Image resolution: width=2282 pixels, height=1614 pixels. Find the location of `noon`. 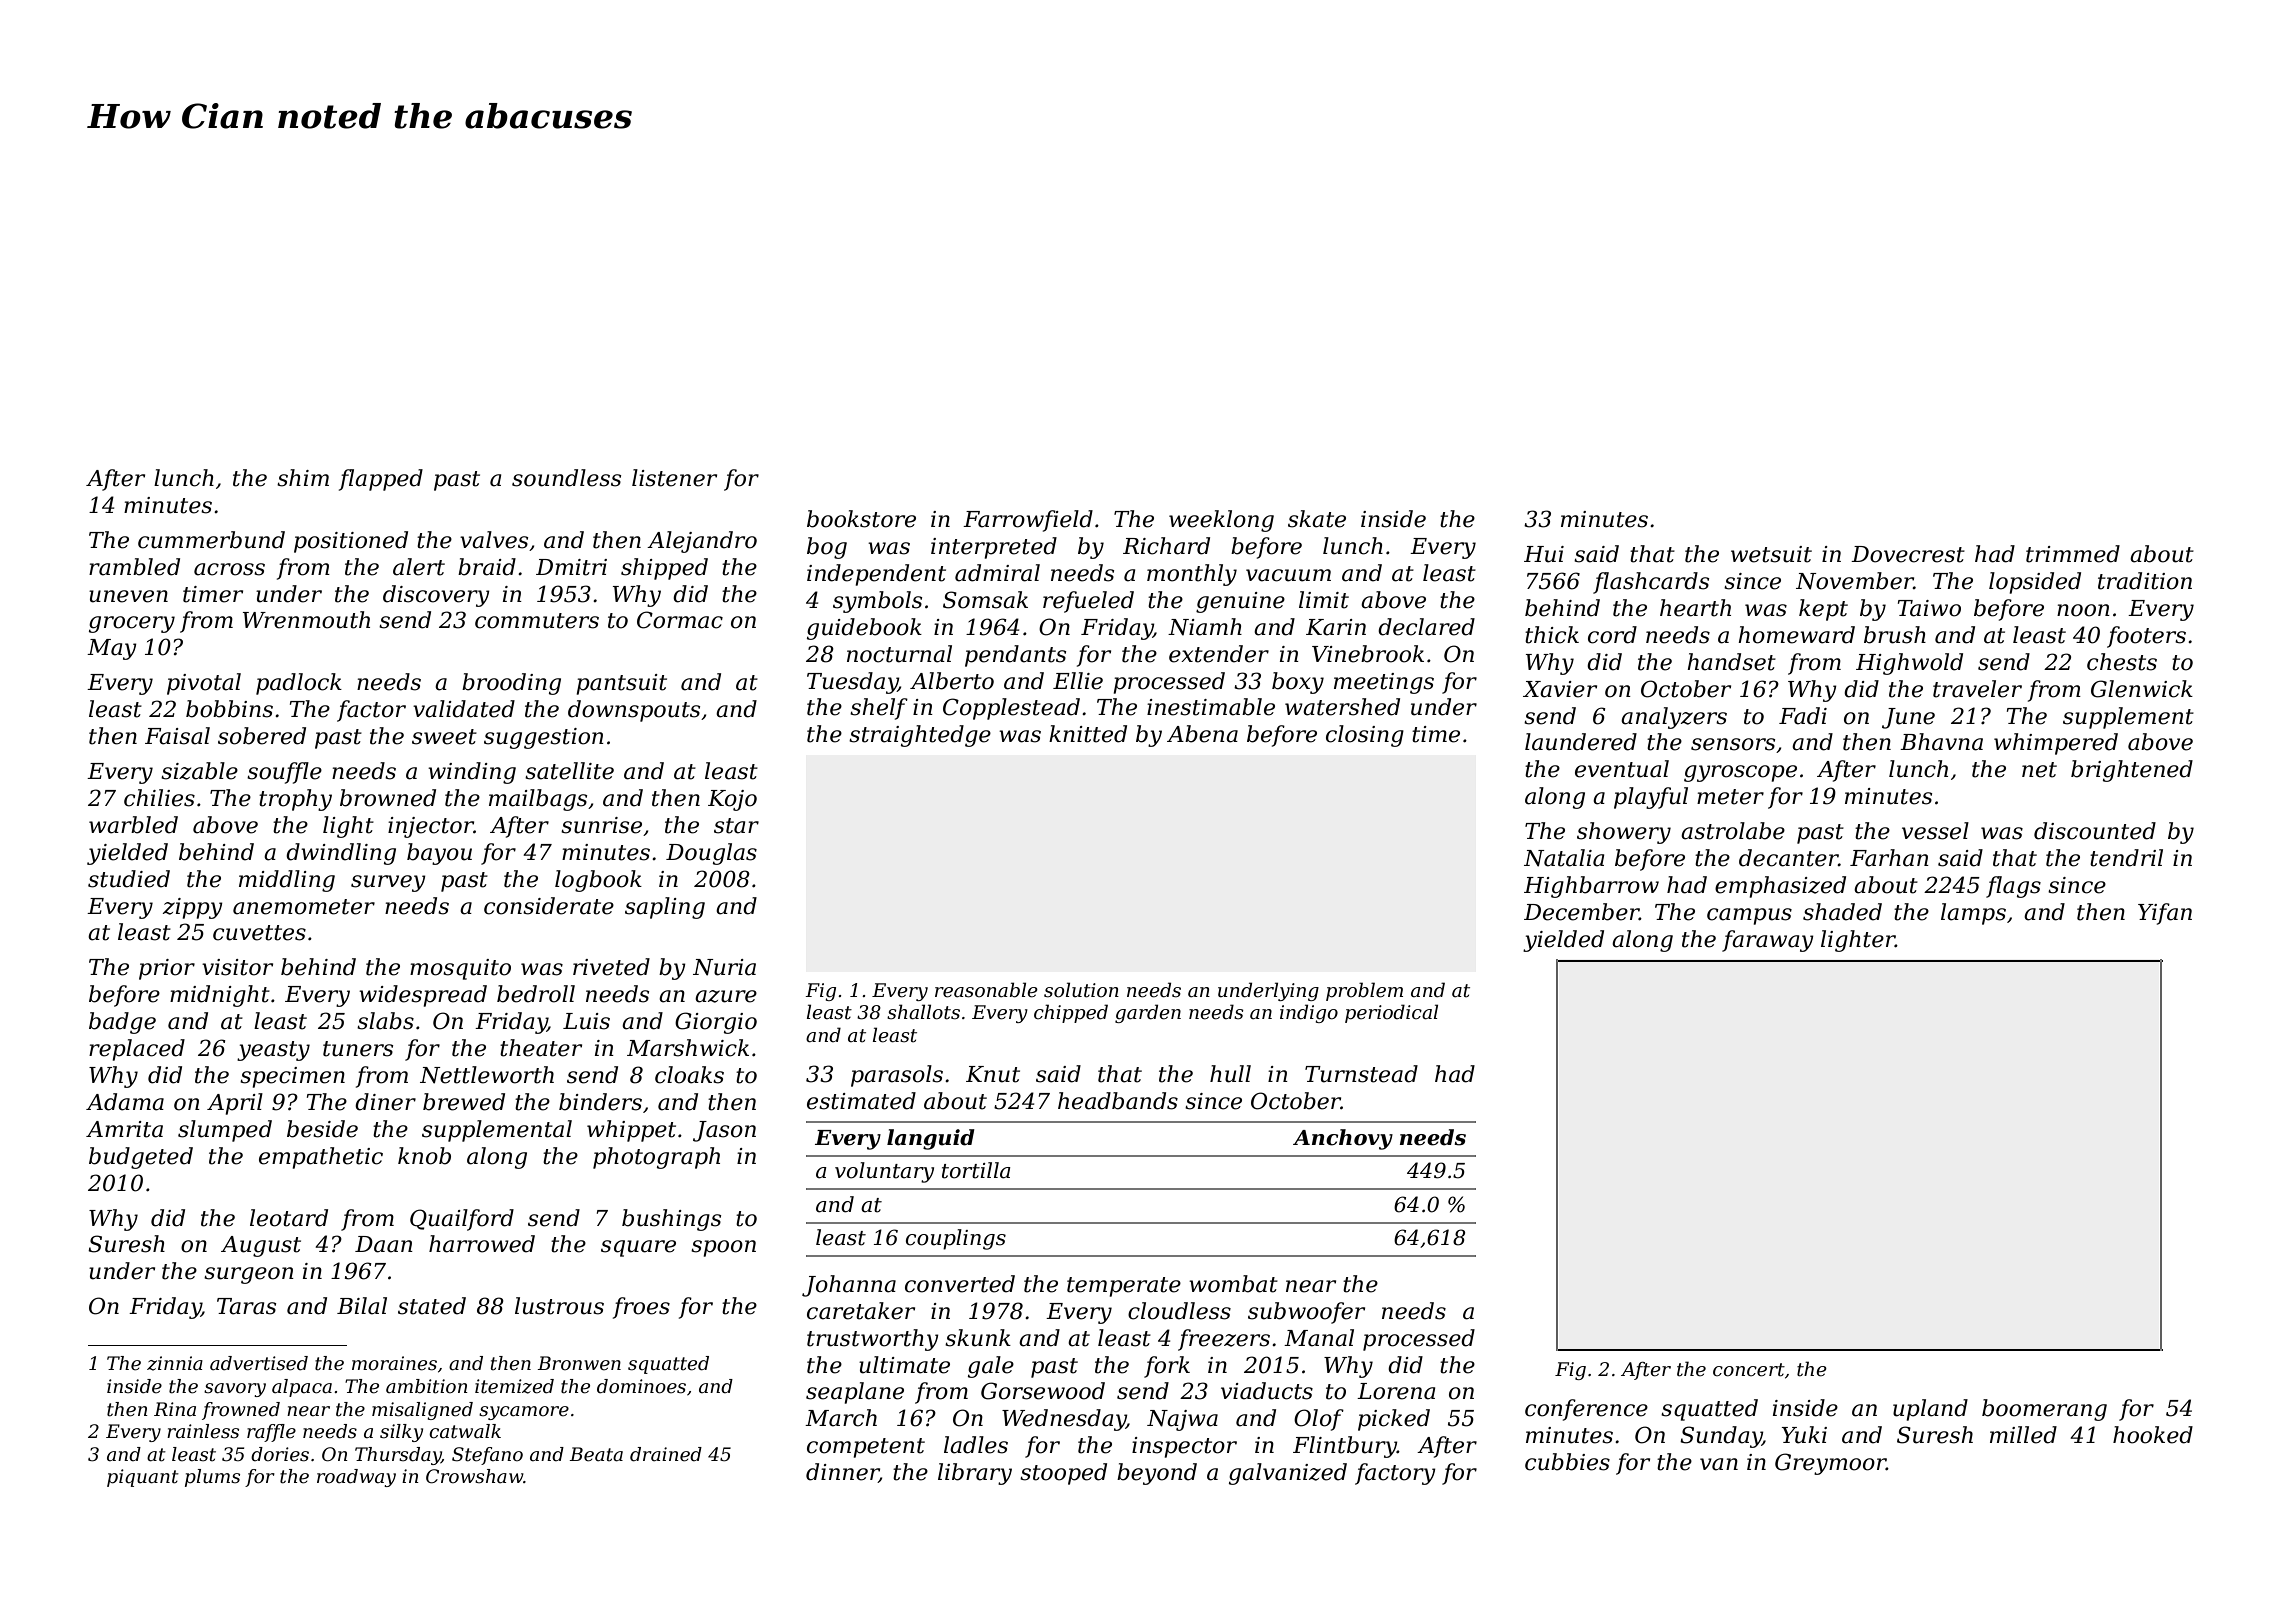

noon is located at coordinates (2083, 610).
